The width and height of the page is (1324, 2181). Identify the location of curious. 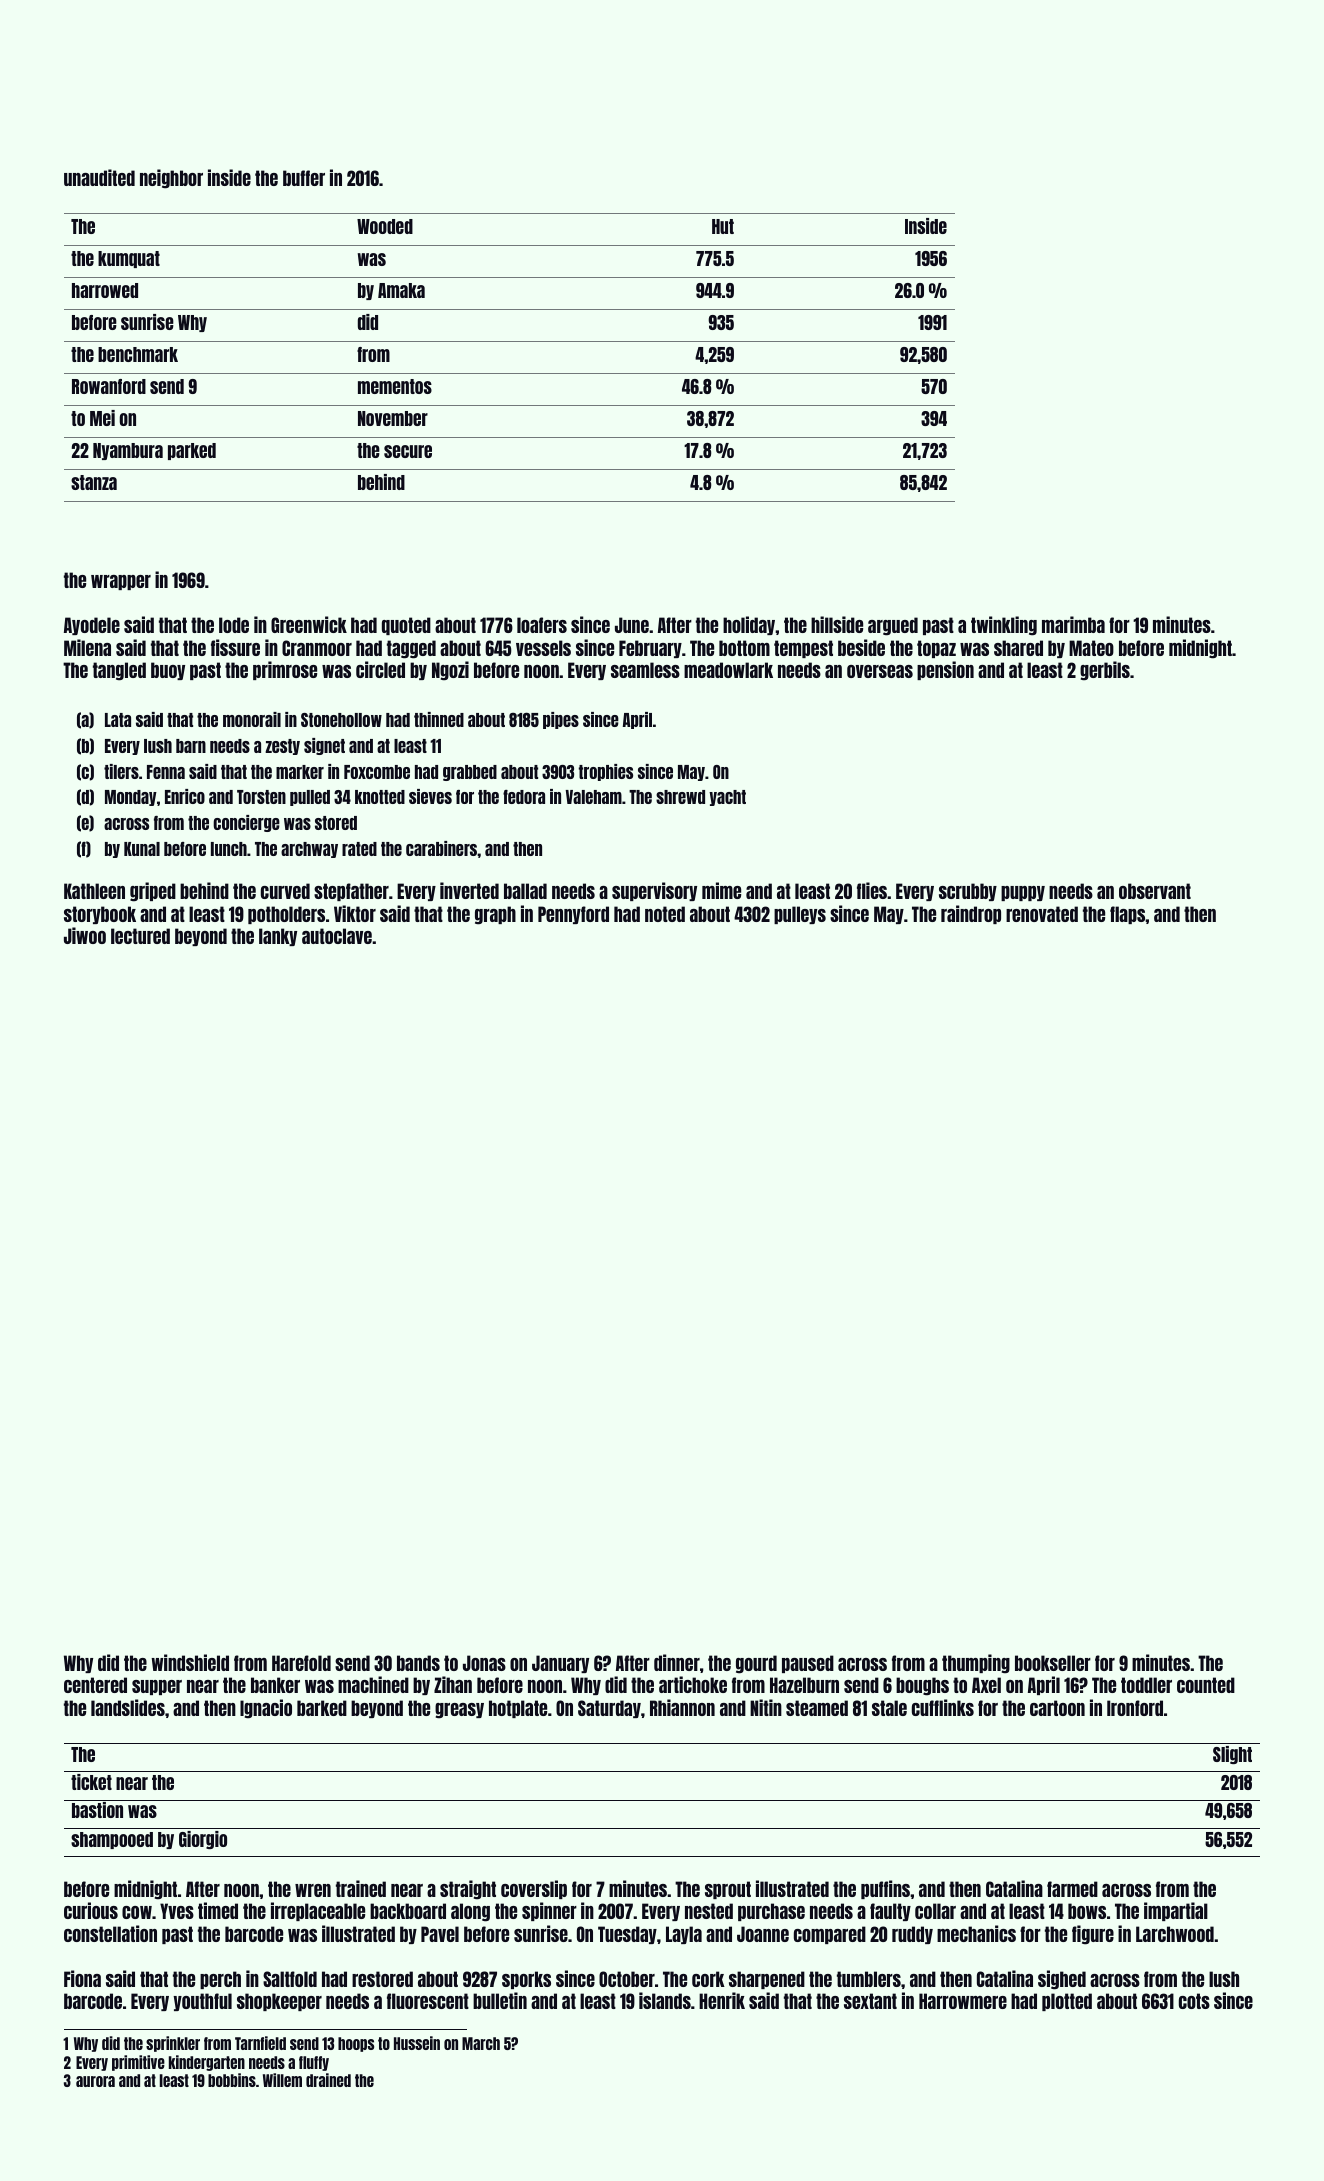
(91, 1910).
